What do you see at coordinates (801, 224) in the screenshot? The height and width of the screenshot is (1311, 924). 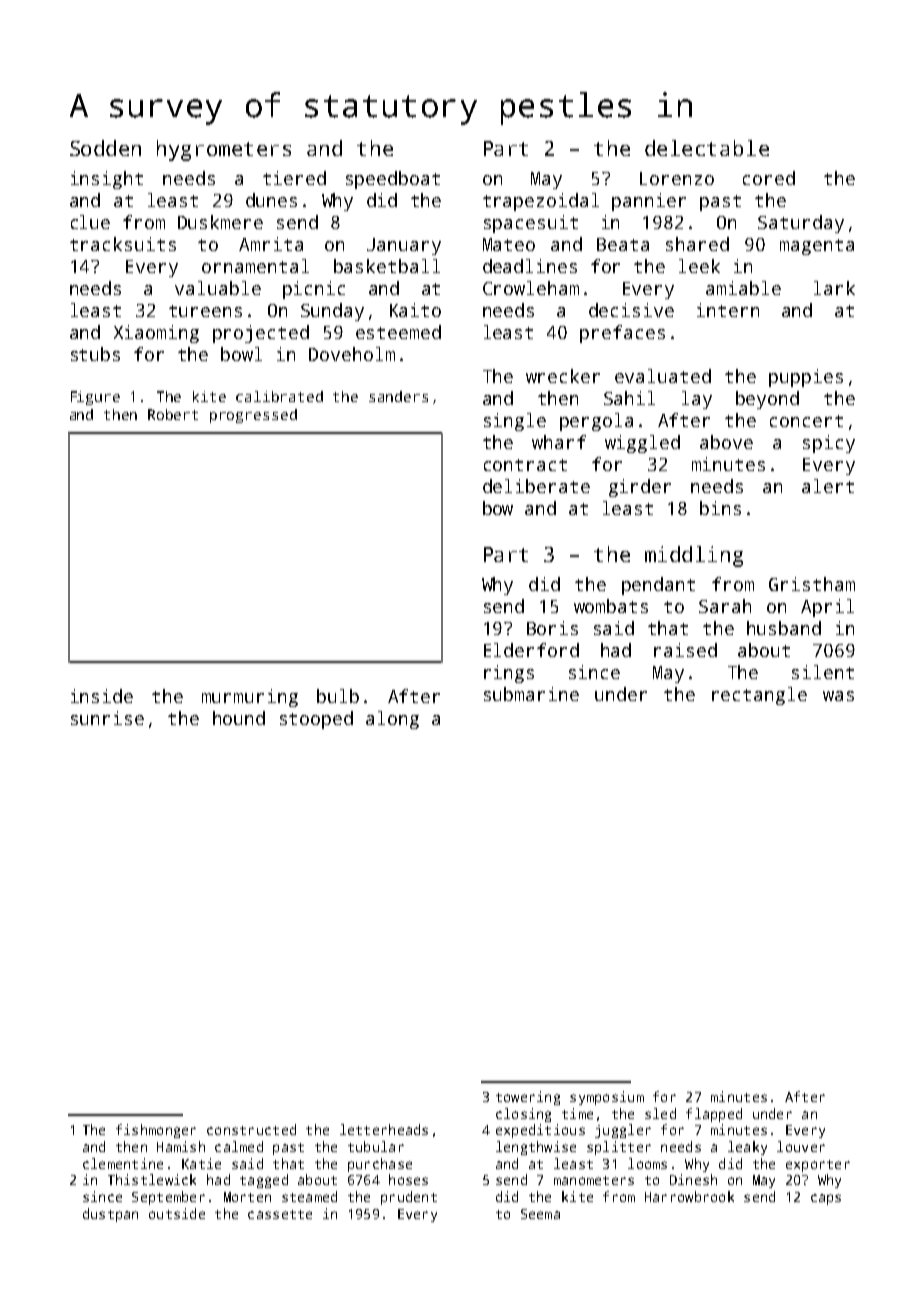 I see `Saturday` at bounding box center [801, 224].
